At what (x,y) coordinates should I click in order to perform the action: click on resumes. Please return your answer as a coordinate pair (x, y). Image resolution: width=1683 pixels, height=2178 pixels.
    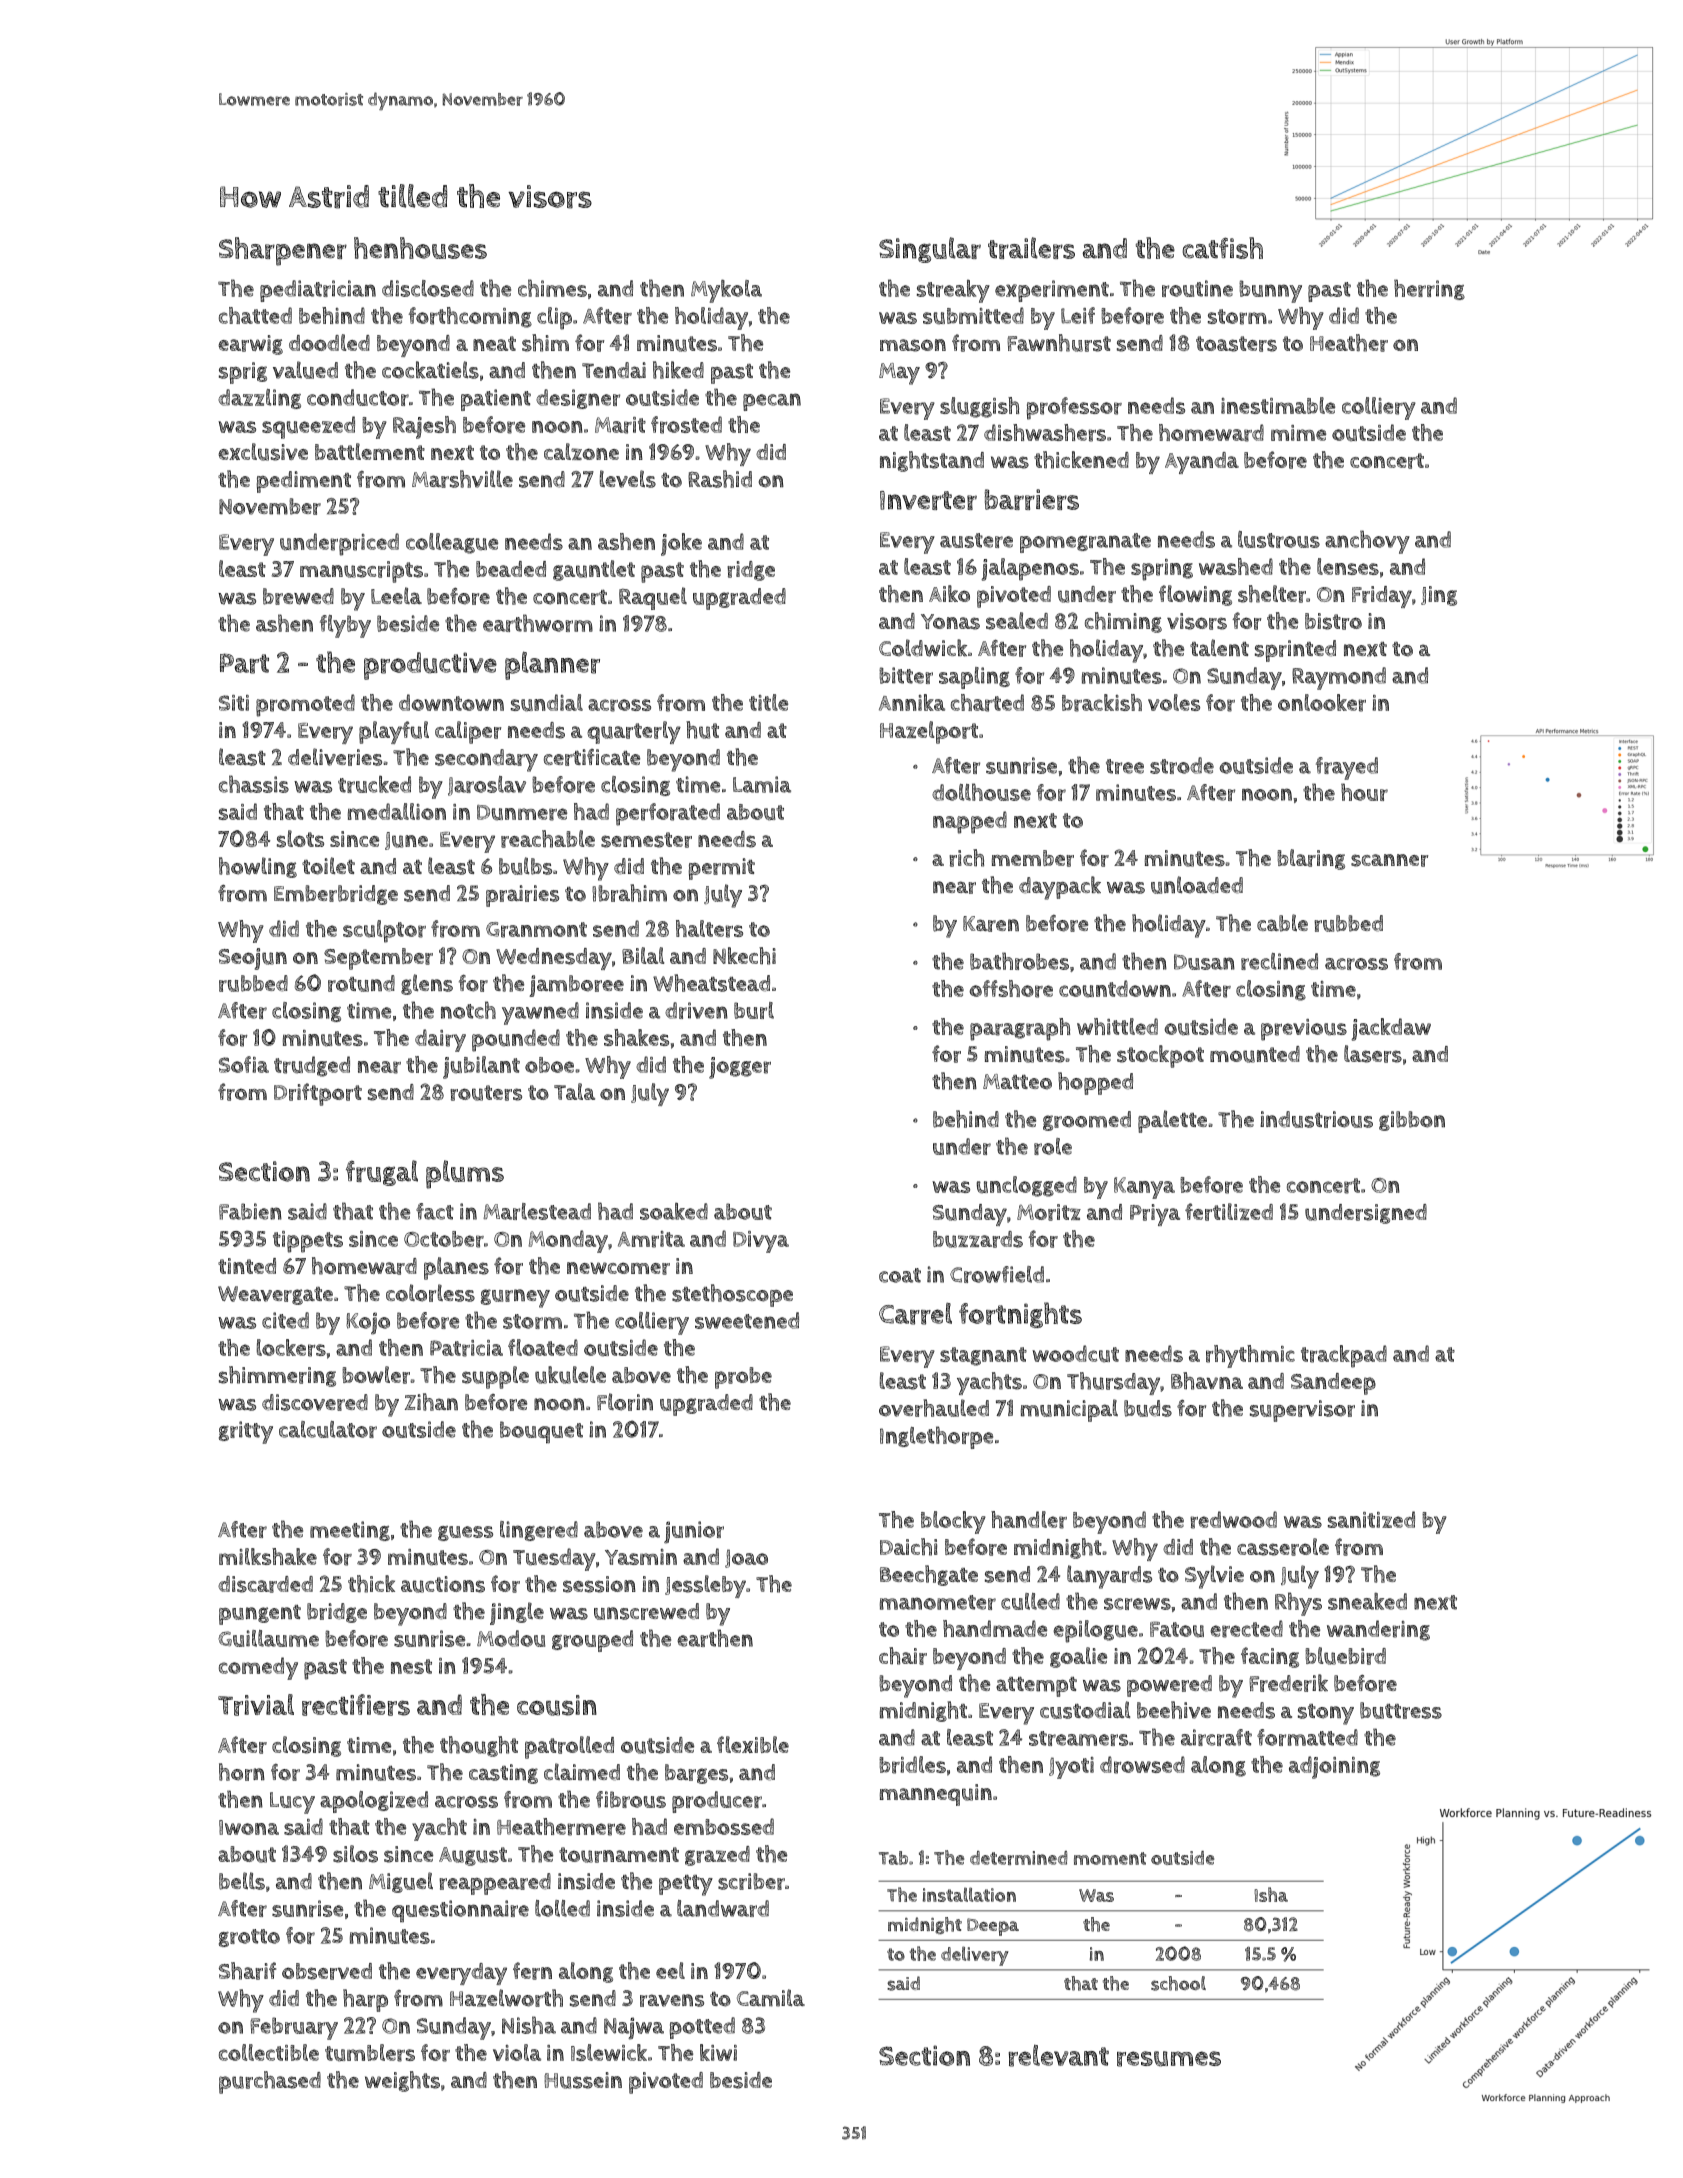
    Looking at the image, I should click on (1169, 2059).
